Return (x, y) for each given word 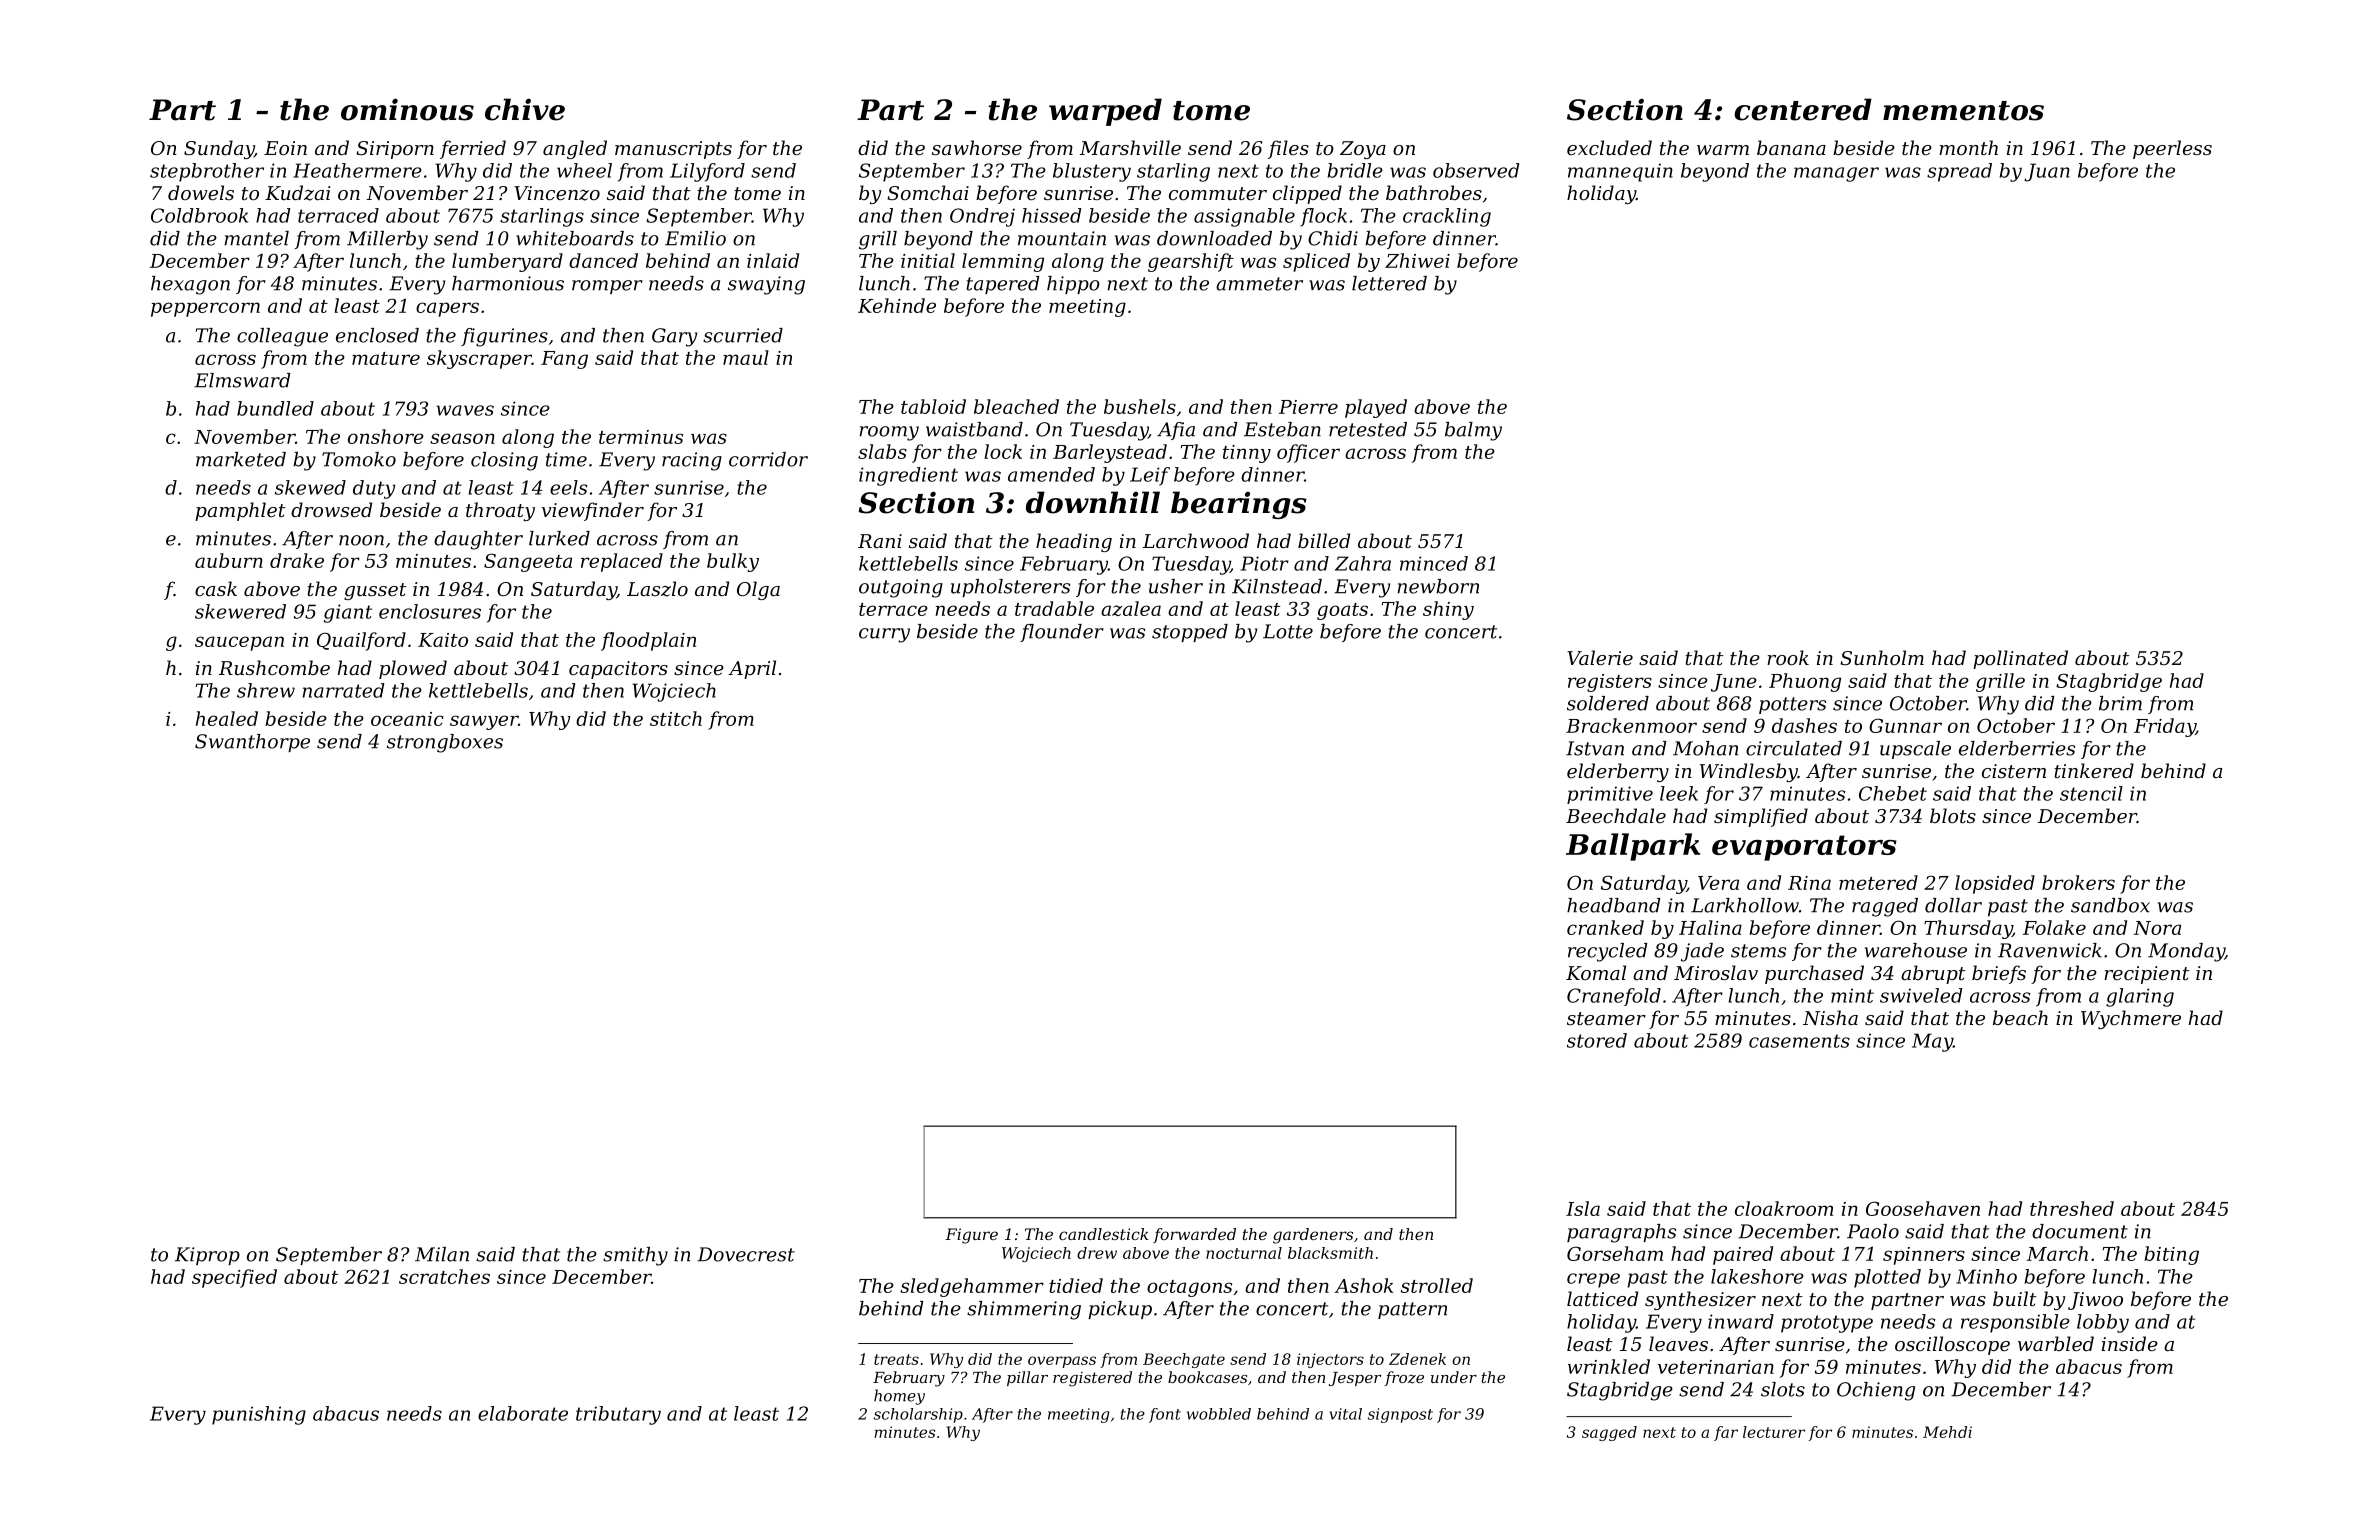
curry (884, 635)
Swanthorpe (252, 743)
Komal (1596, 972)
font (1165, 1415)
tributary (618, 1415)
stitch (676, 718)
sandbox (2110, 905)
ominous (407, 109)
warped (1105, 112)
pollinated (2020, 659)
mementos (1963, 111)
